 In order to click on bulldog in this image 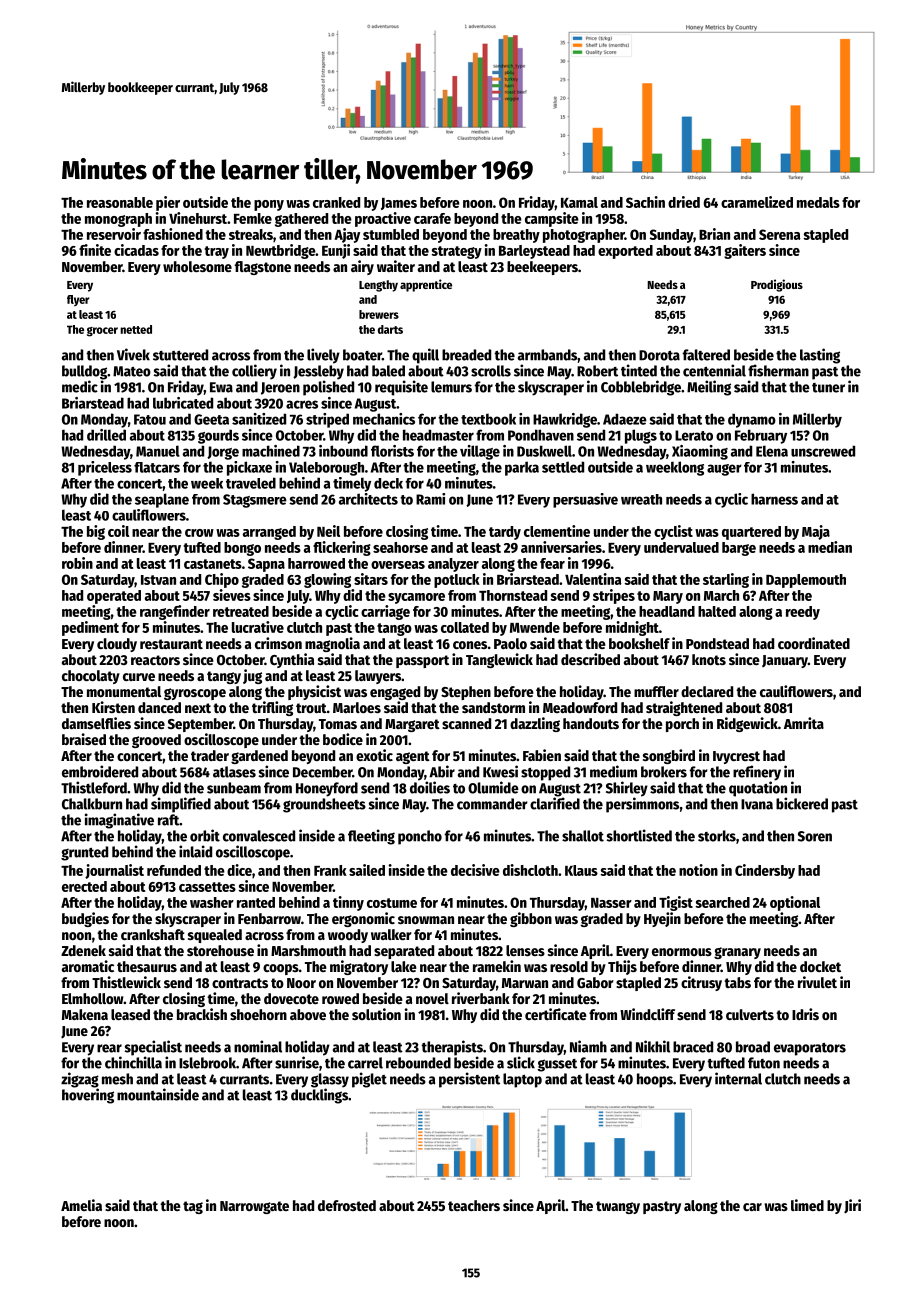, I will do `click(84, 372)`.
